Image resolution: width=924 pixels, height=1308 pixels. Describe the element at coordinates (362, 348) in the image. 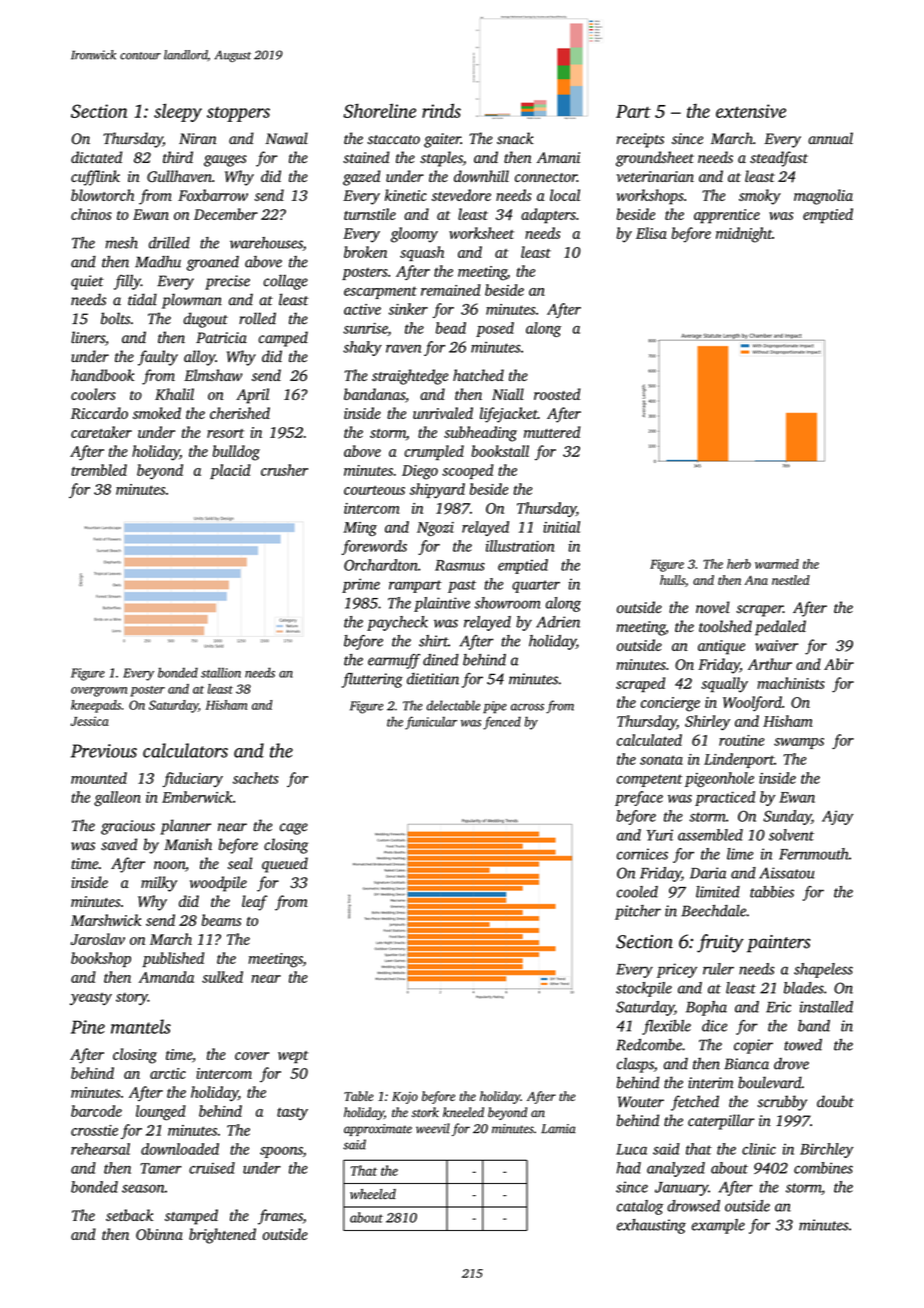

I see `shaky` at that location.
